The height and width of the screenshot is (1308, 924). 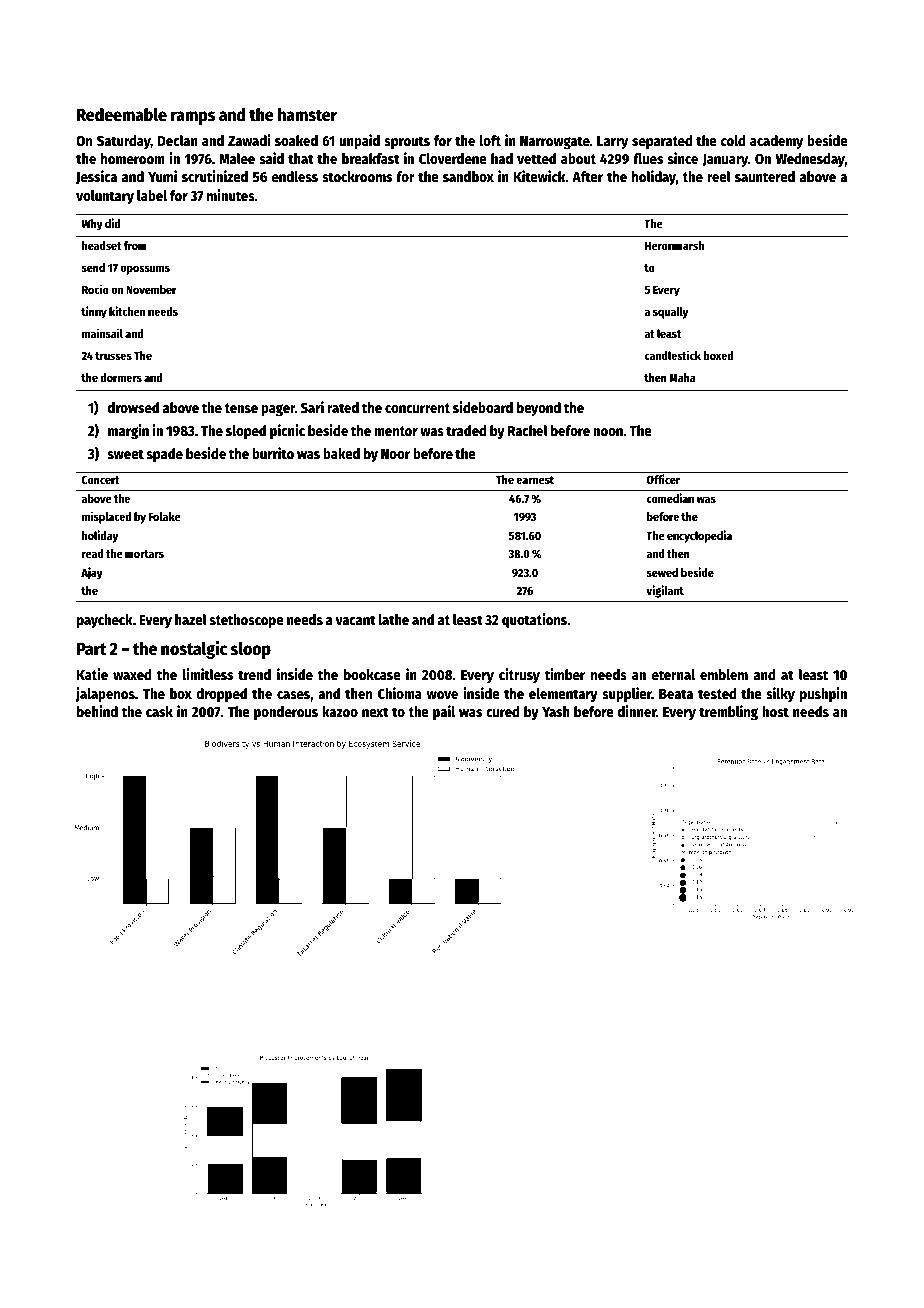 What do you see at coordinates (105, 197) in the screenshot?
I see `voluntary` at bounding box center [105, 197].
